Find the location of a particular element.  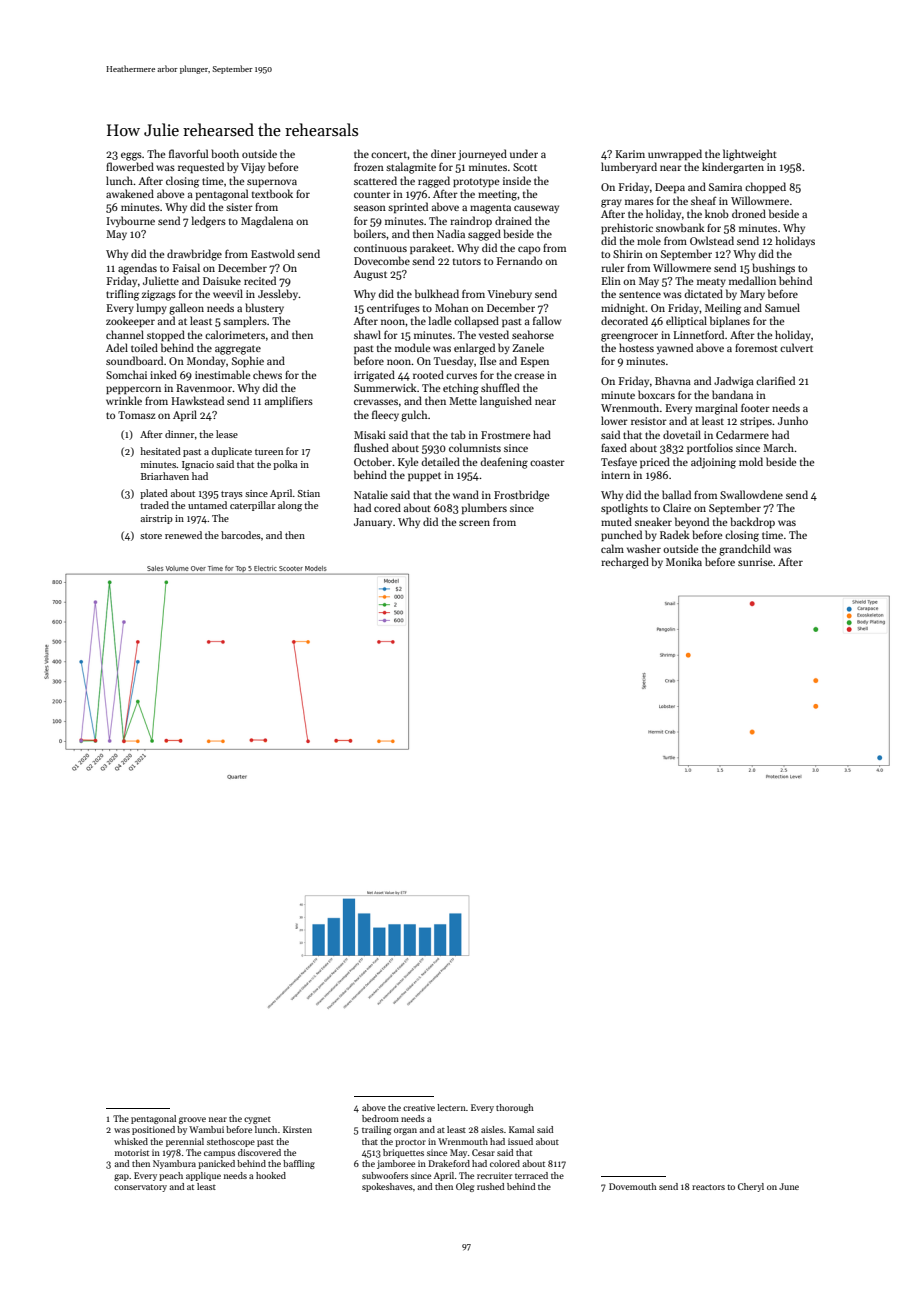

recharged is located at coordinates (625, 563).
